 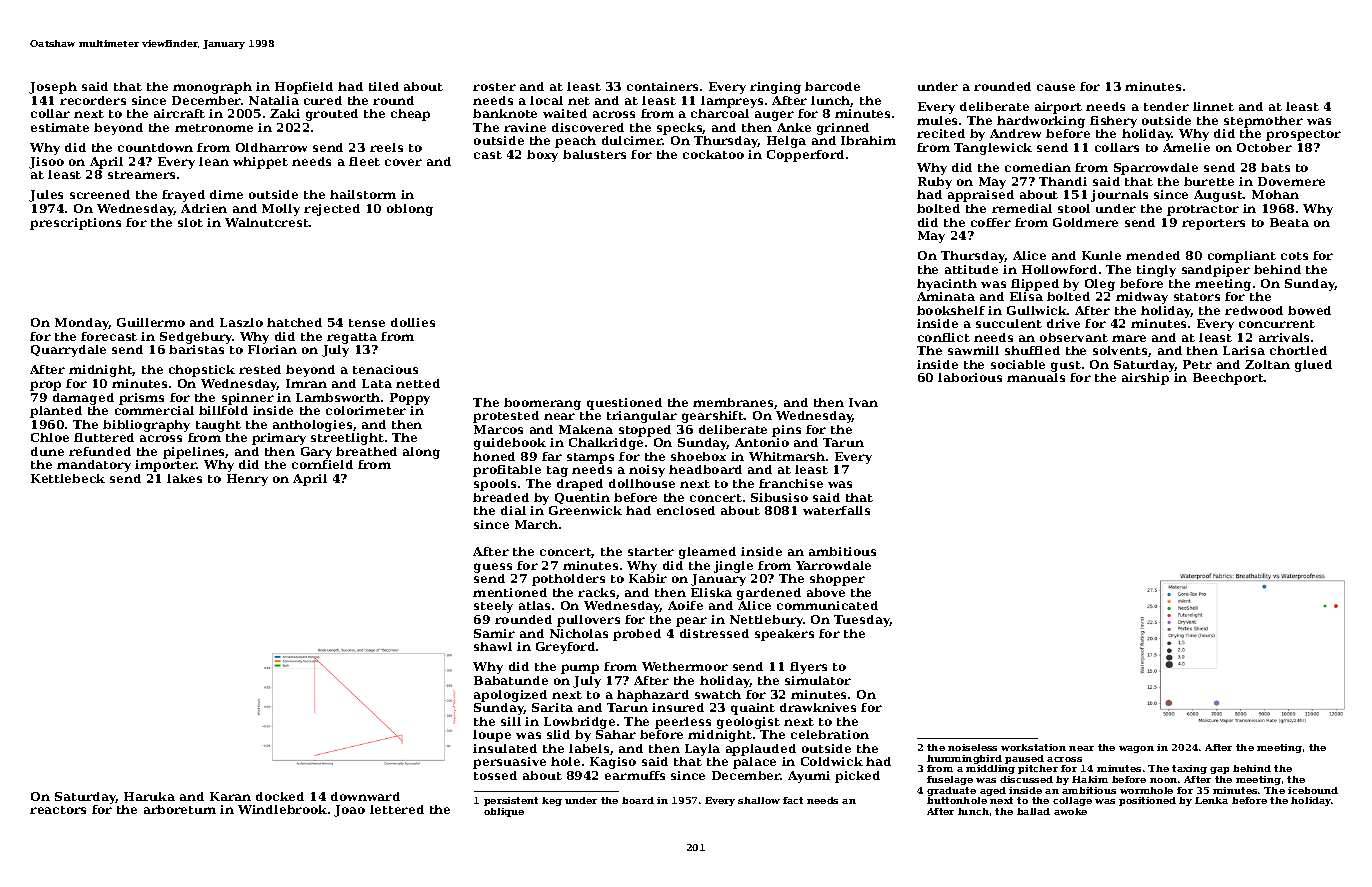 I want to click on stepmother, so click(x=1263, y=122).
